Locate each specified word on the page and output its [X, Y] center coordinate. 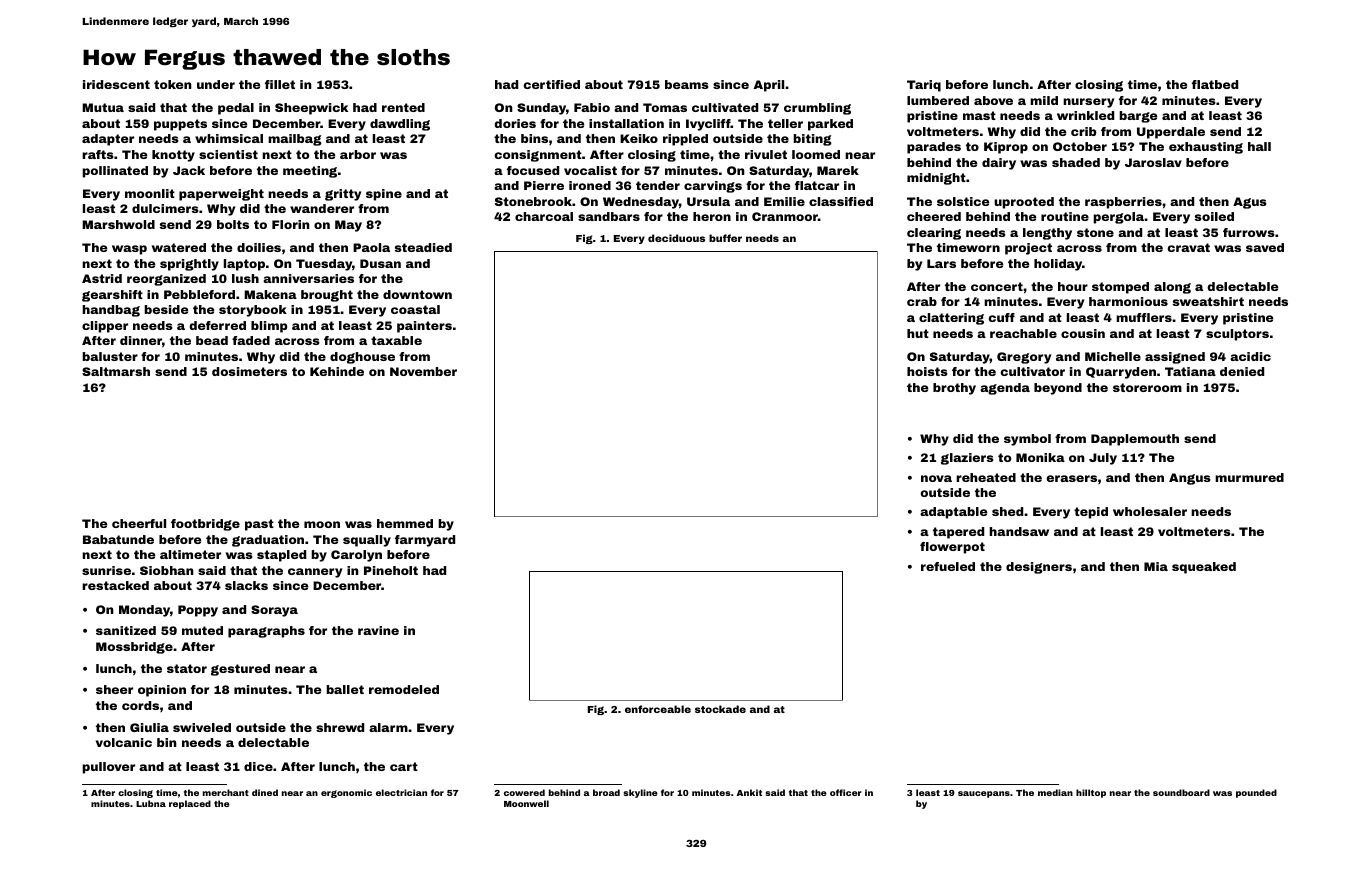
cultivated [725, 107]
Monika [1040, 457]
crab [922, 301]
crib [1083, 131]
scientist [228, 154]
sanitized [126, 630]
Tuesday [324, 265]
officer [846, 792]
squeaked [1204, 568]
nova [936, 478]
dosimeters [249, 371]
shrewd [340, 727]
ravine [378, 630]
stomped [1120, 288]
